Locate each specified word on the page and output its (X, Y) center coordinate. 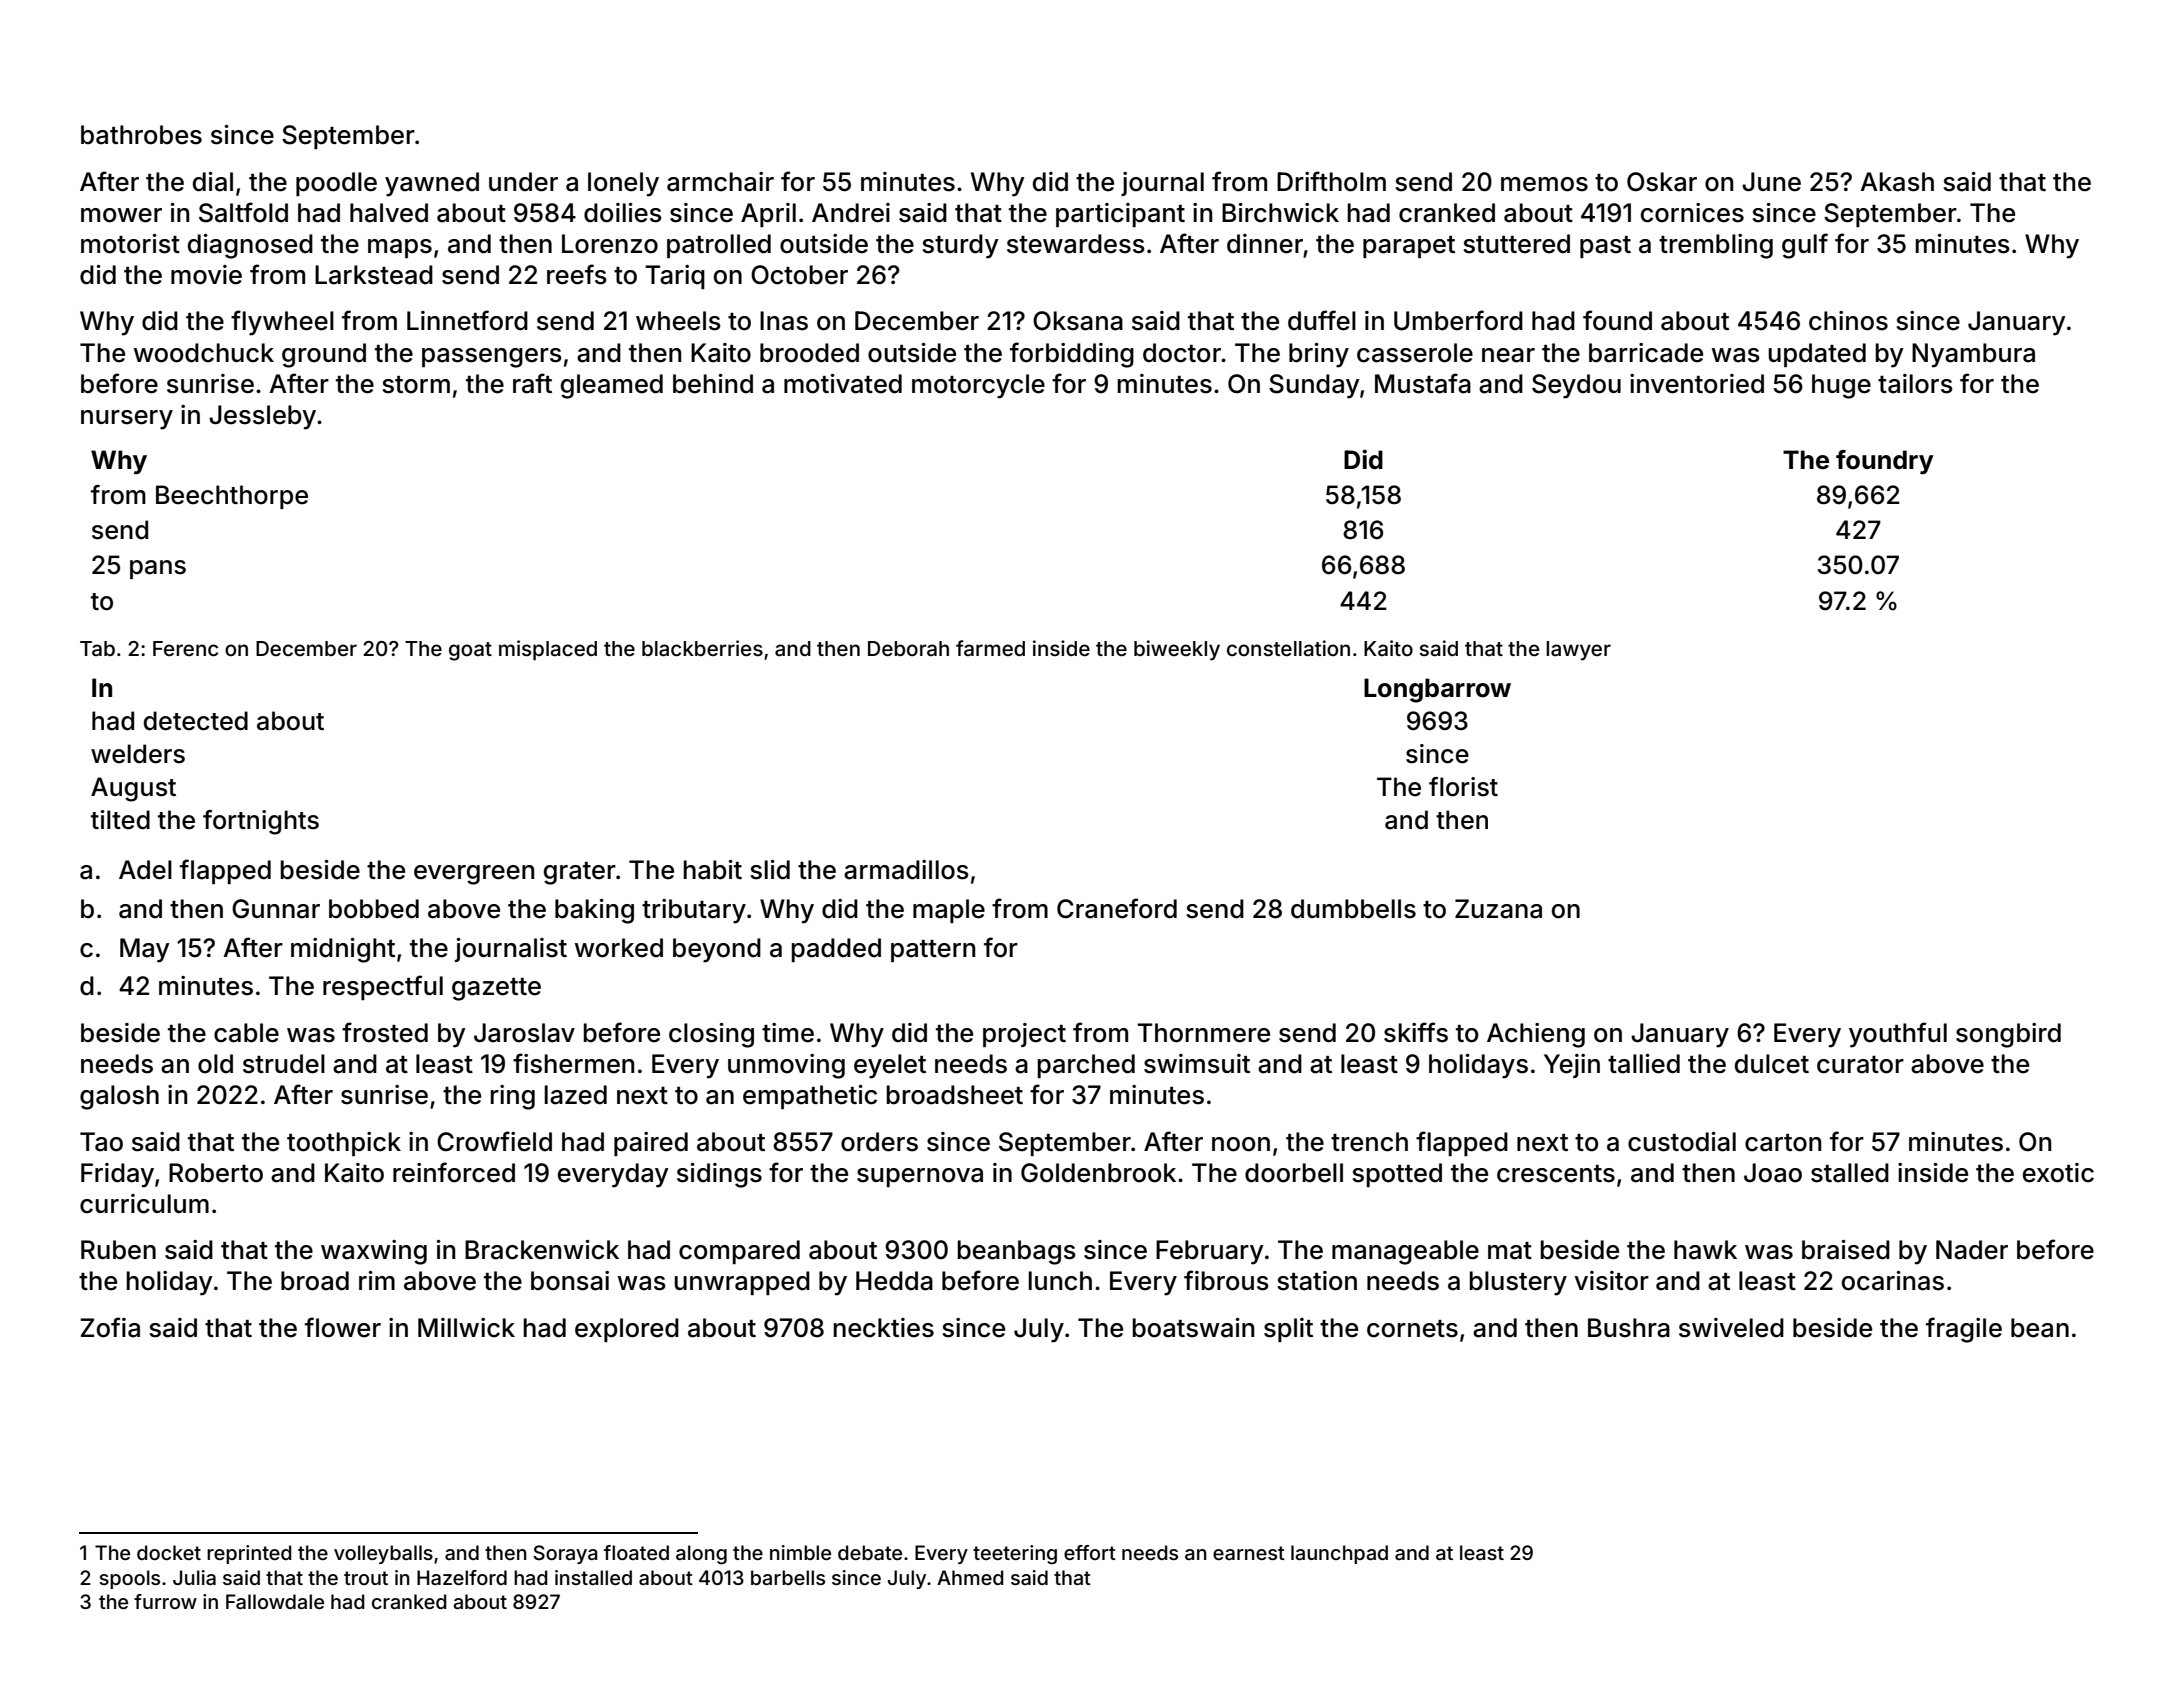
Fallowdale (275, 1601)
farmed (990, 648)
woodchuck (204, 353)
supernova (920, 1177)
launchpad (1339, 1554)
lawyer (1578, 651)
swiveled (1731, 1328)
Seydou (1576, 386)
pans (158, 569)
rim (377, 1280)
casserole (1415, 353)
